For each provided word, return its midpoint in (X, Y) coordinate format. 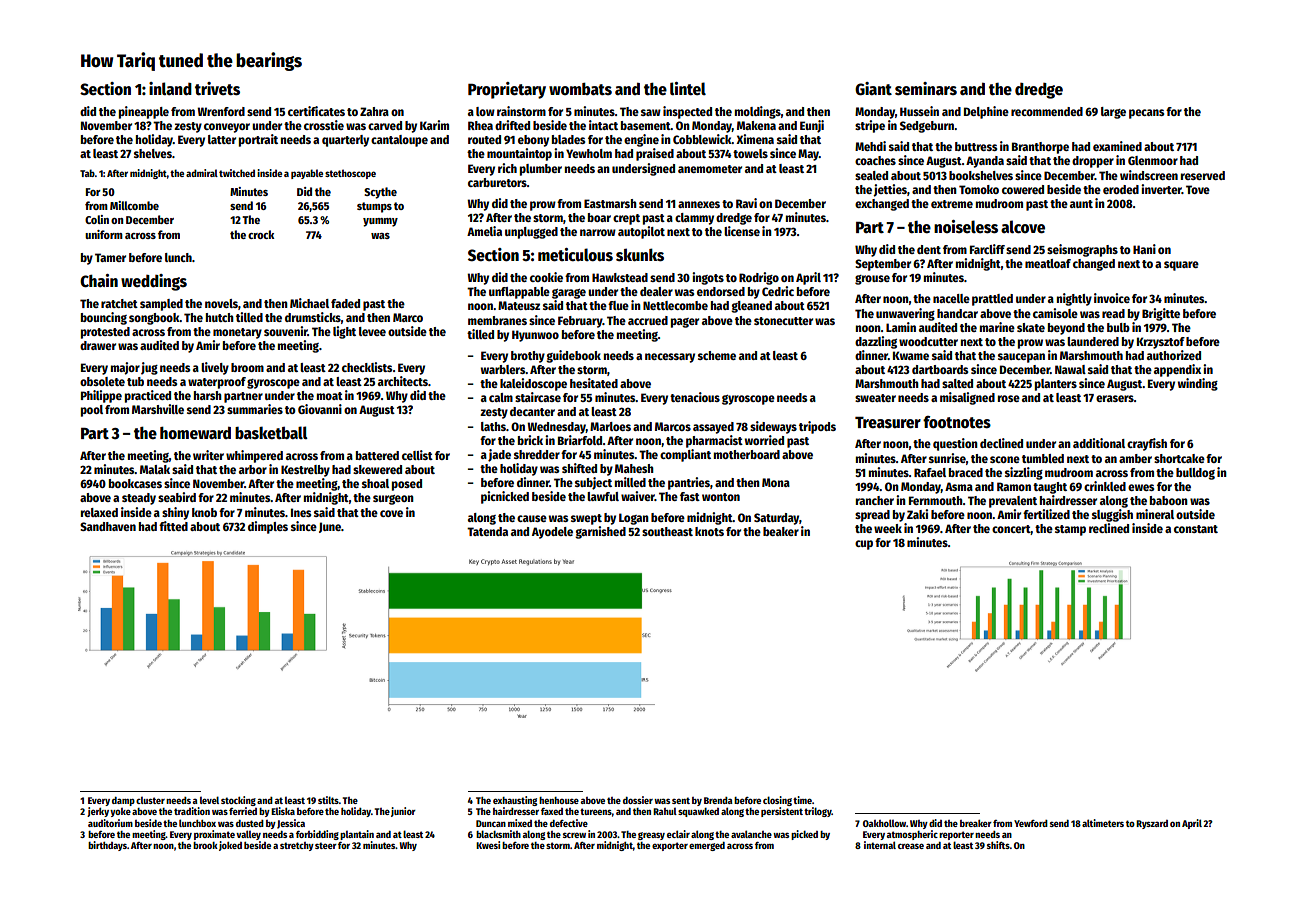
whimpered (254, 456)
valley (248, 835)
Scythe (380, 193)
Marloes (610, 426)
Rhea (480, 125)
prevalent (1013, 502)
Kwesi (488, 845)
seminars (926, 89)
